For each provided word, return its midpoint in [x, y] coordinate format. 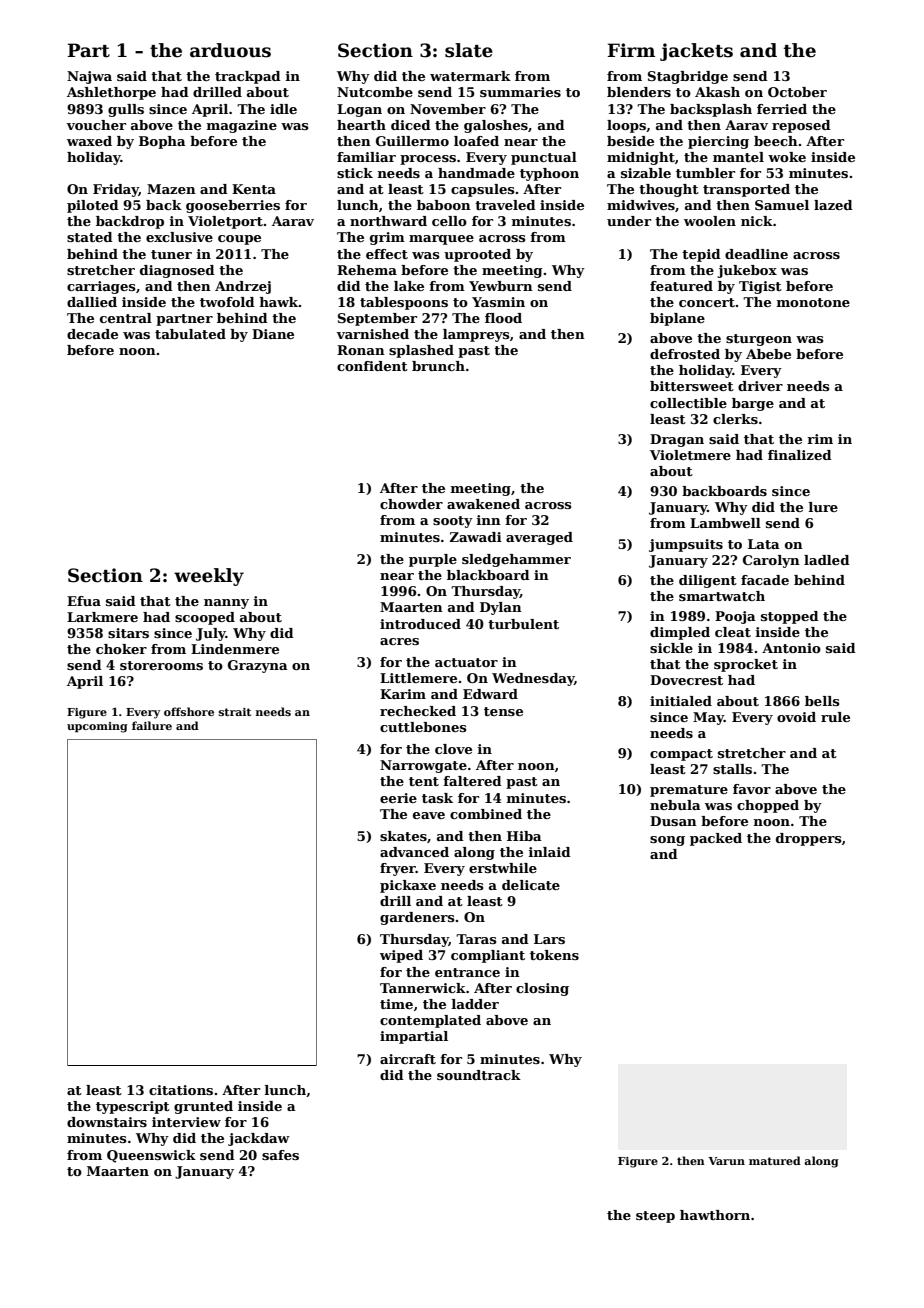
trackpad [248, 77]
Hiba [524, 836]
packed [716, 839]
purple [433, 560]
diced [411, 125]
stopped [790, 617]
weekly [209, 577]
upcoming [97, 727]
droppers [809, 839]
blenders [639, 92]
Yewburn [501, 286]
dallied [92, 302]
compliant [488, 956]
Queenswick [151, 1156]
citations [181, 1090]
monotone [813, 302]
